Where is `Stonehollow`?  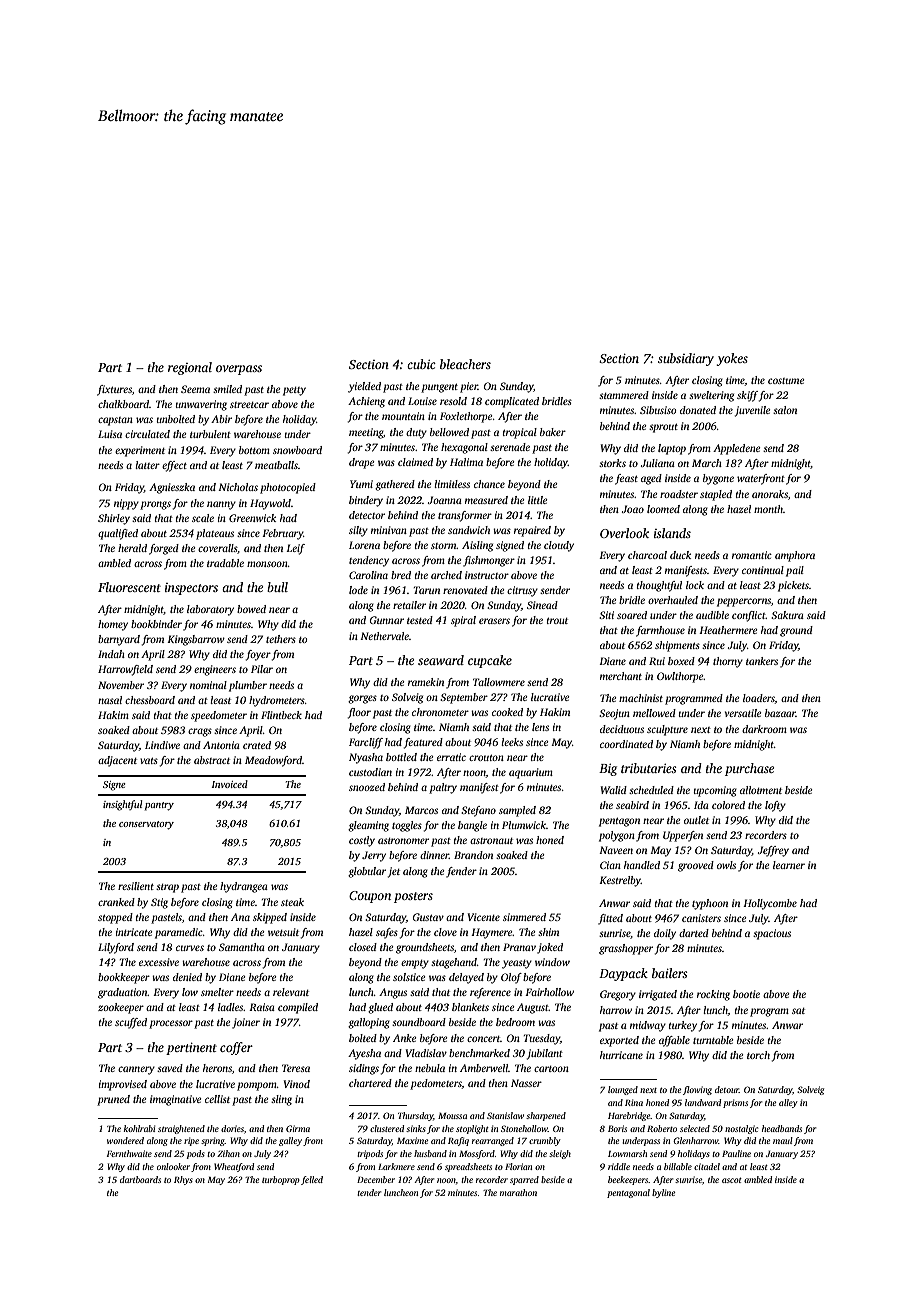
Stonehollow is located at coordinates (524, 1128).
